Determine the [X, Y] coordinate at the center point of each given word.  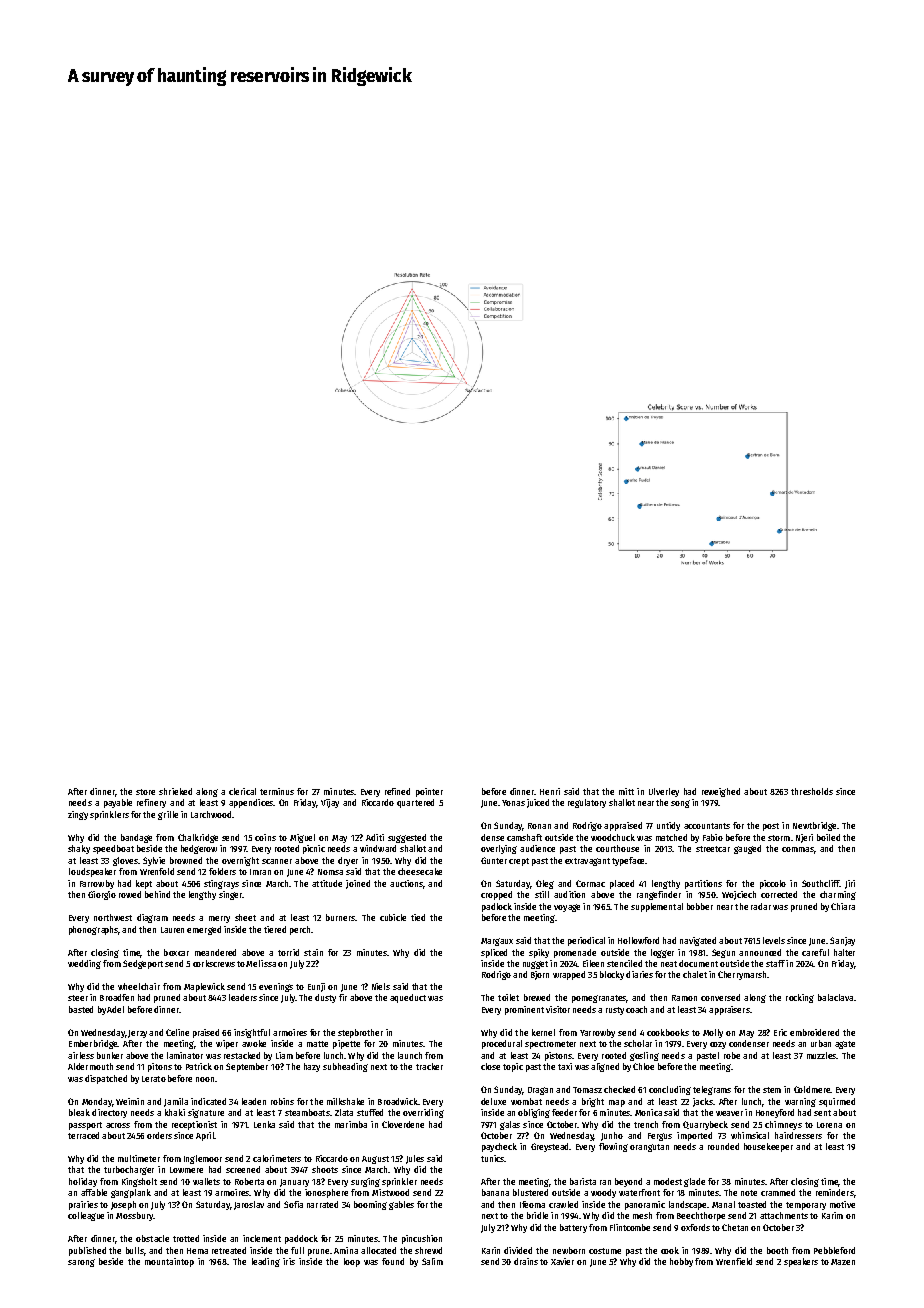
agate [845, 1045]
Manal [723, 1204]
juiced [538, 803]
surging [365, 1182]
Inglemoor [203, 1159]
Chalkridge [198, 838]
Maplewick [204, 987]
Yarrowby [597, 1033]
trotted [186, 1238]
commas [798, 849]
